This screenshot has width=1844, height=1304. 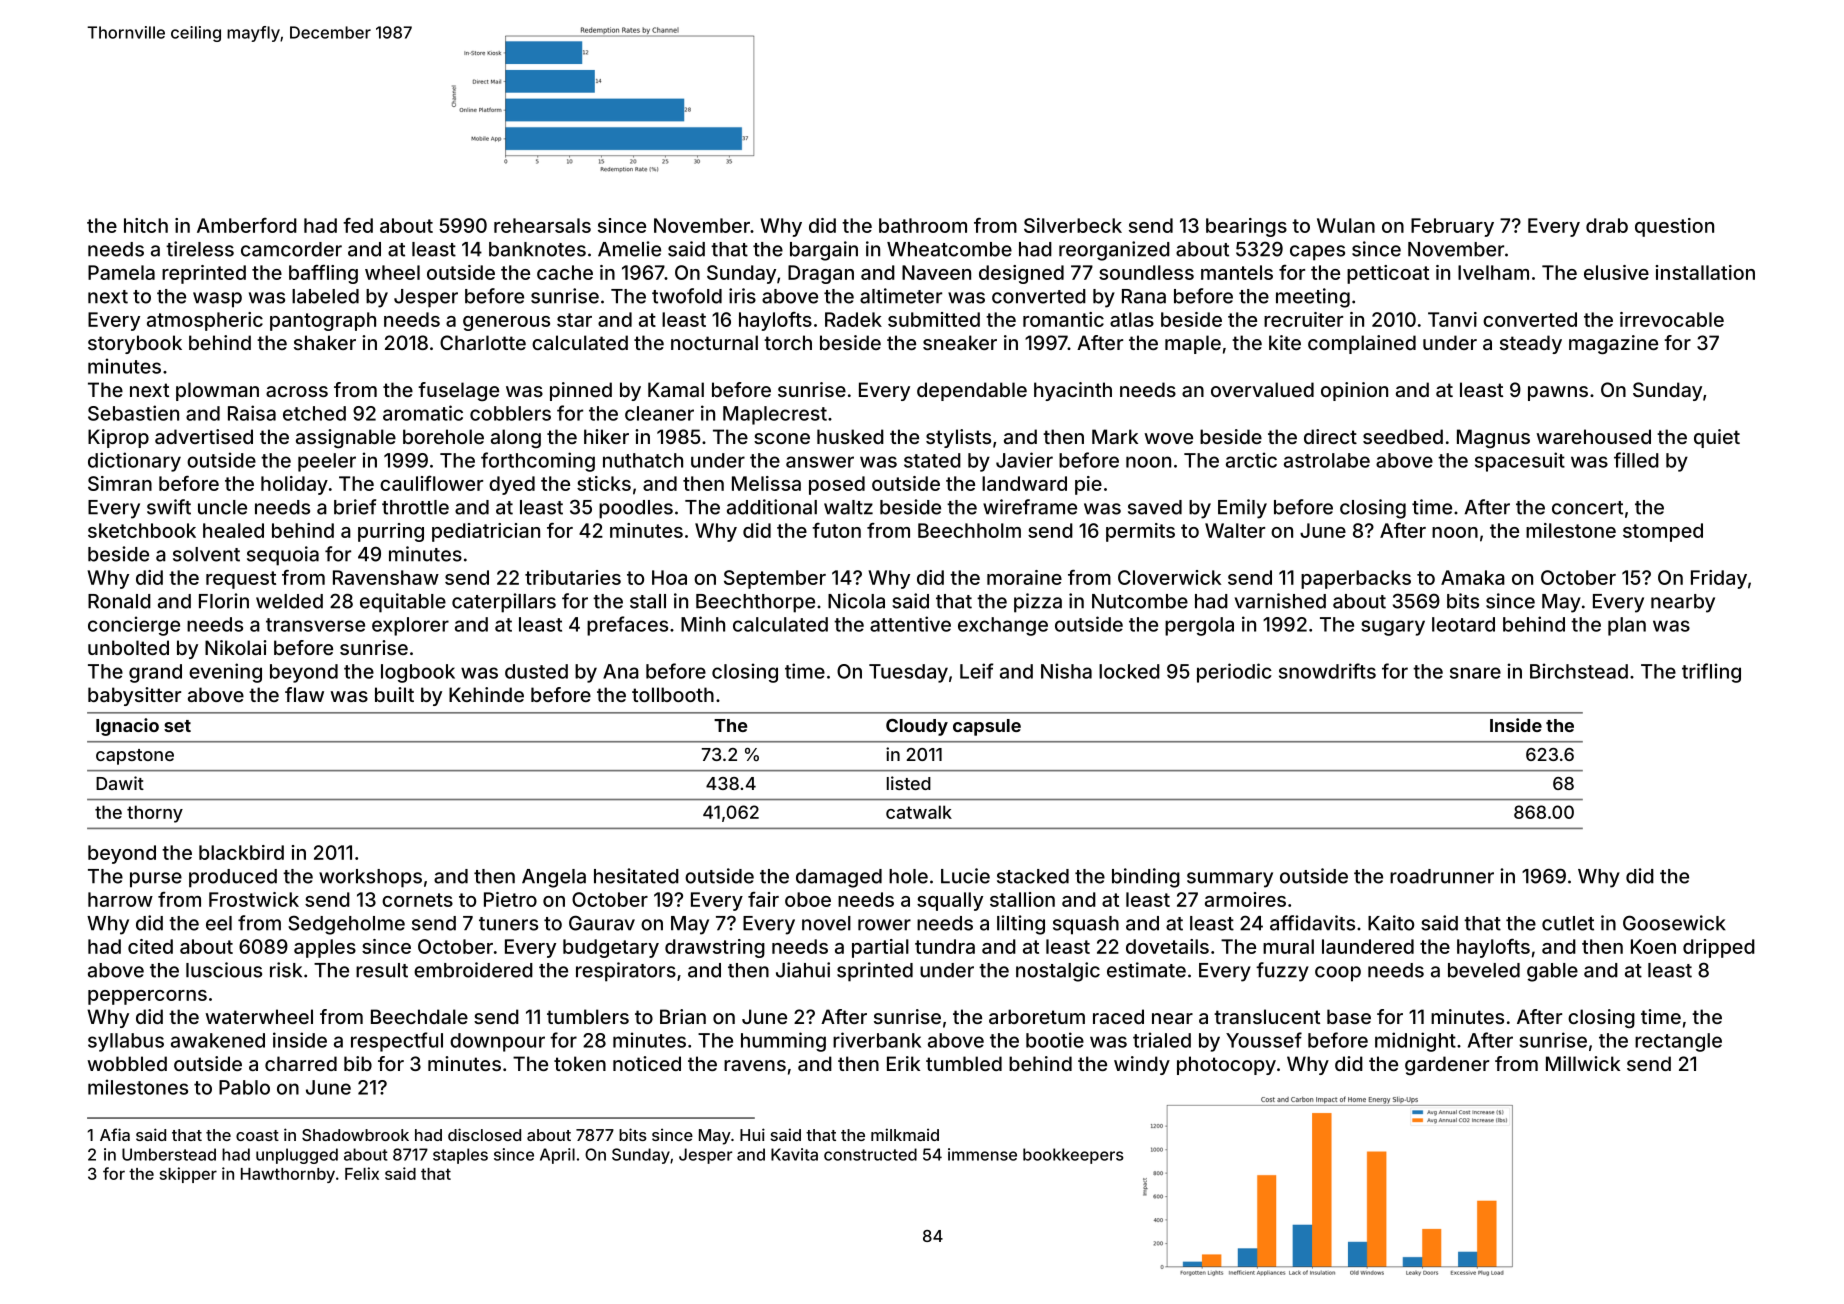 I want to click on designed, so click(x=1021, y=274).
